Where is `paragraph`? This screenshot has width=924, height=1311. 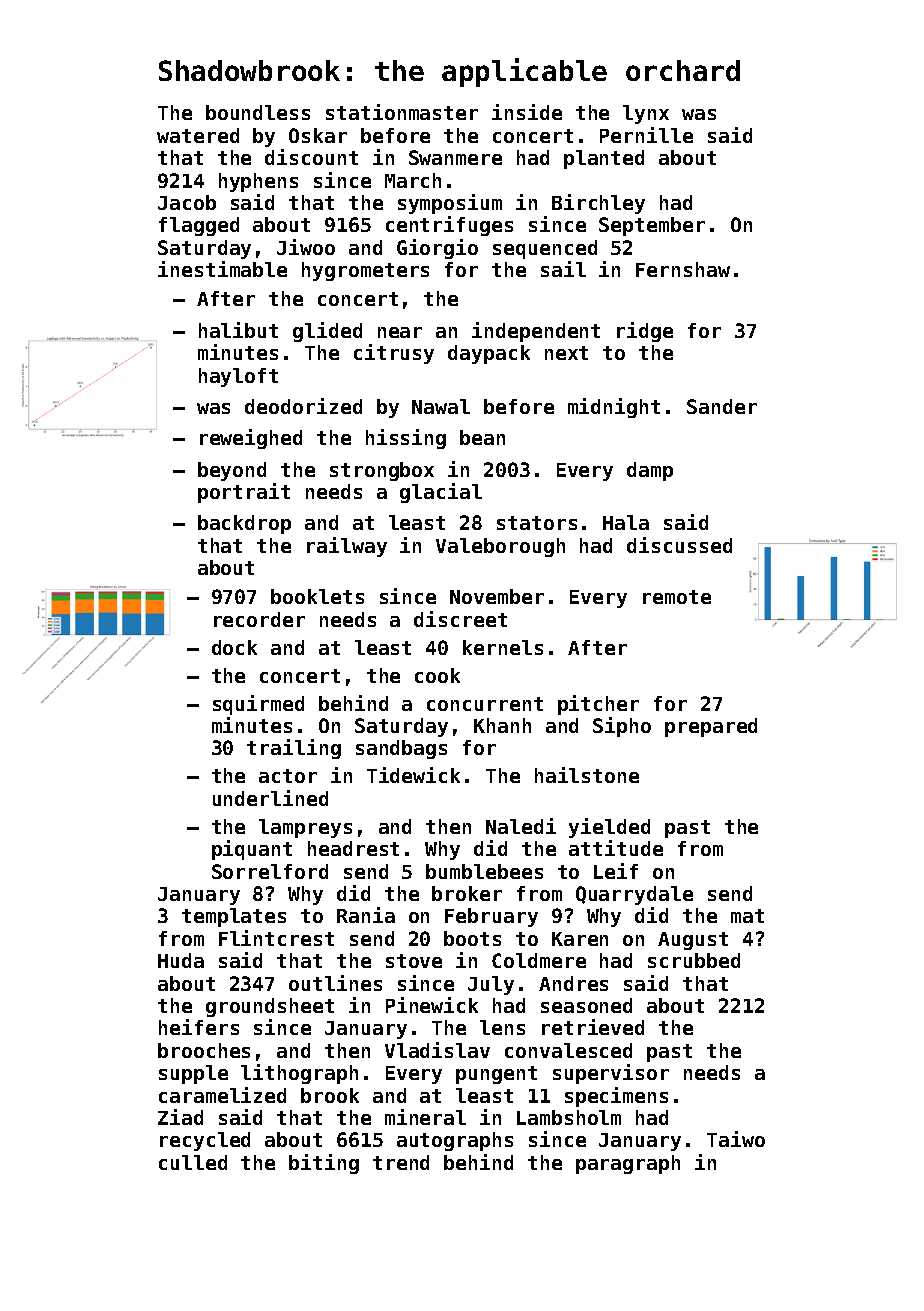 paragraph is located at coordinates (628, 1164).
